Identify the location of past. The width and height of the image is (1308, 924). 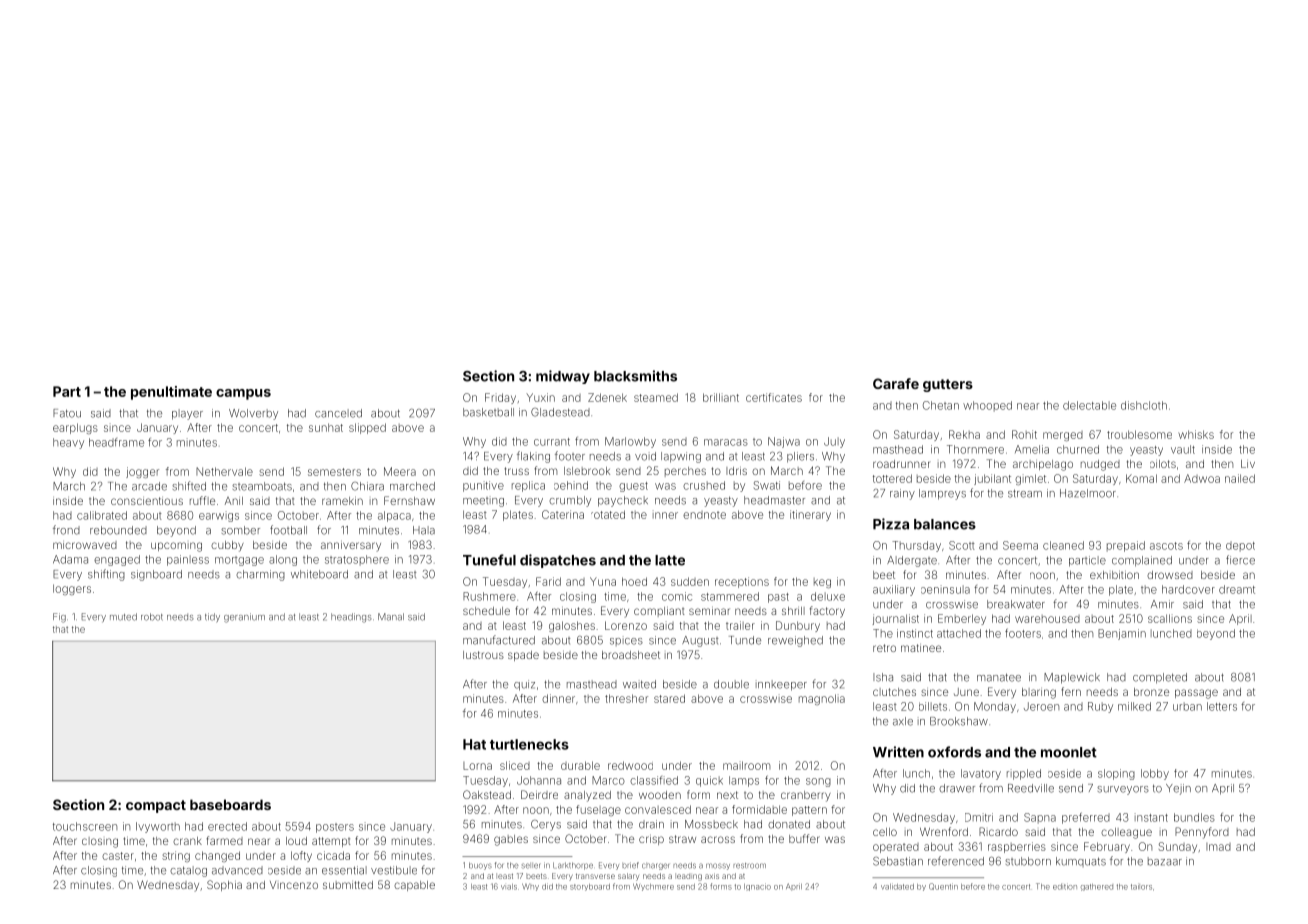
(778, 598).
